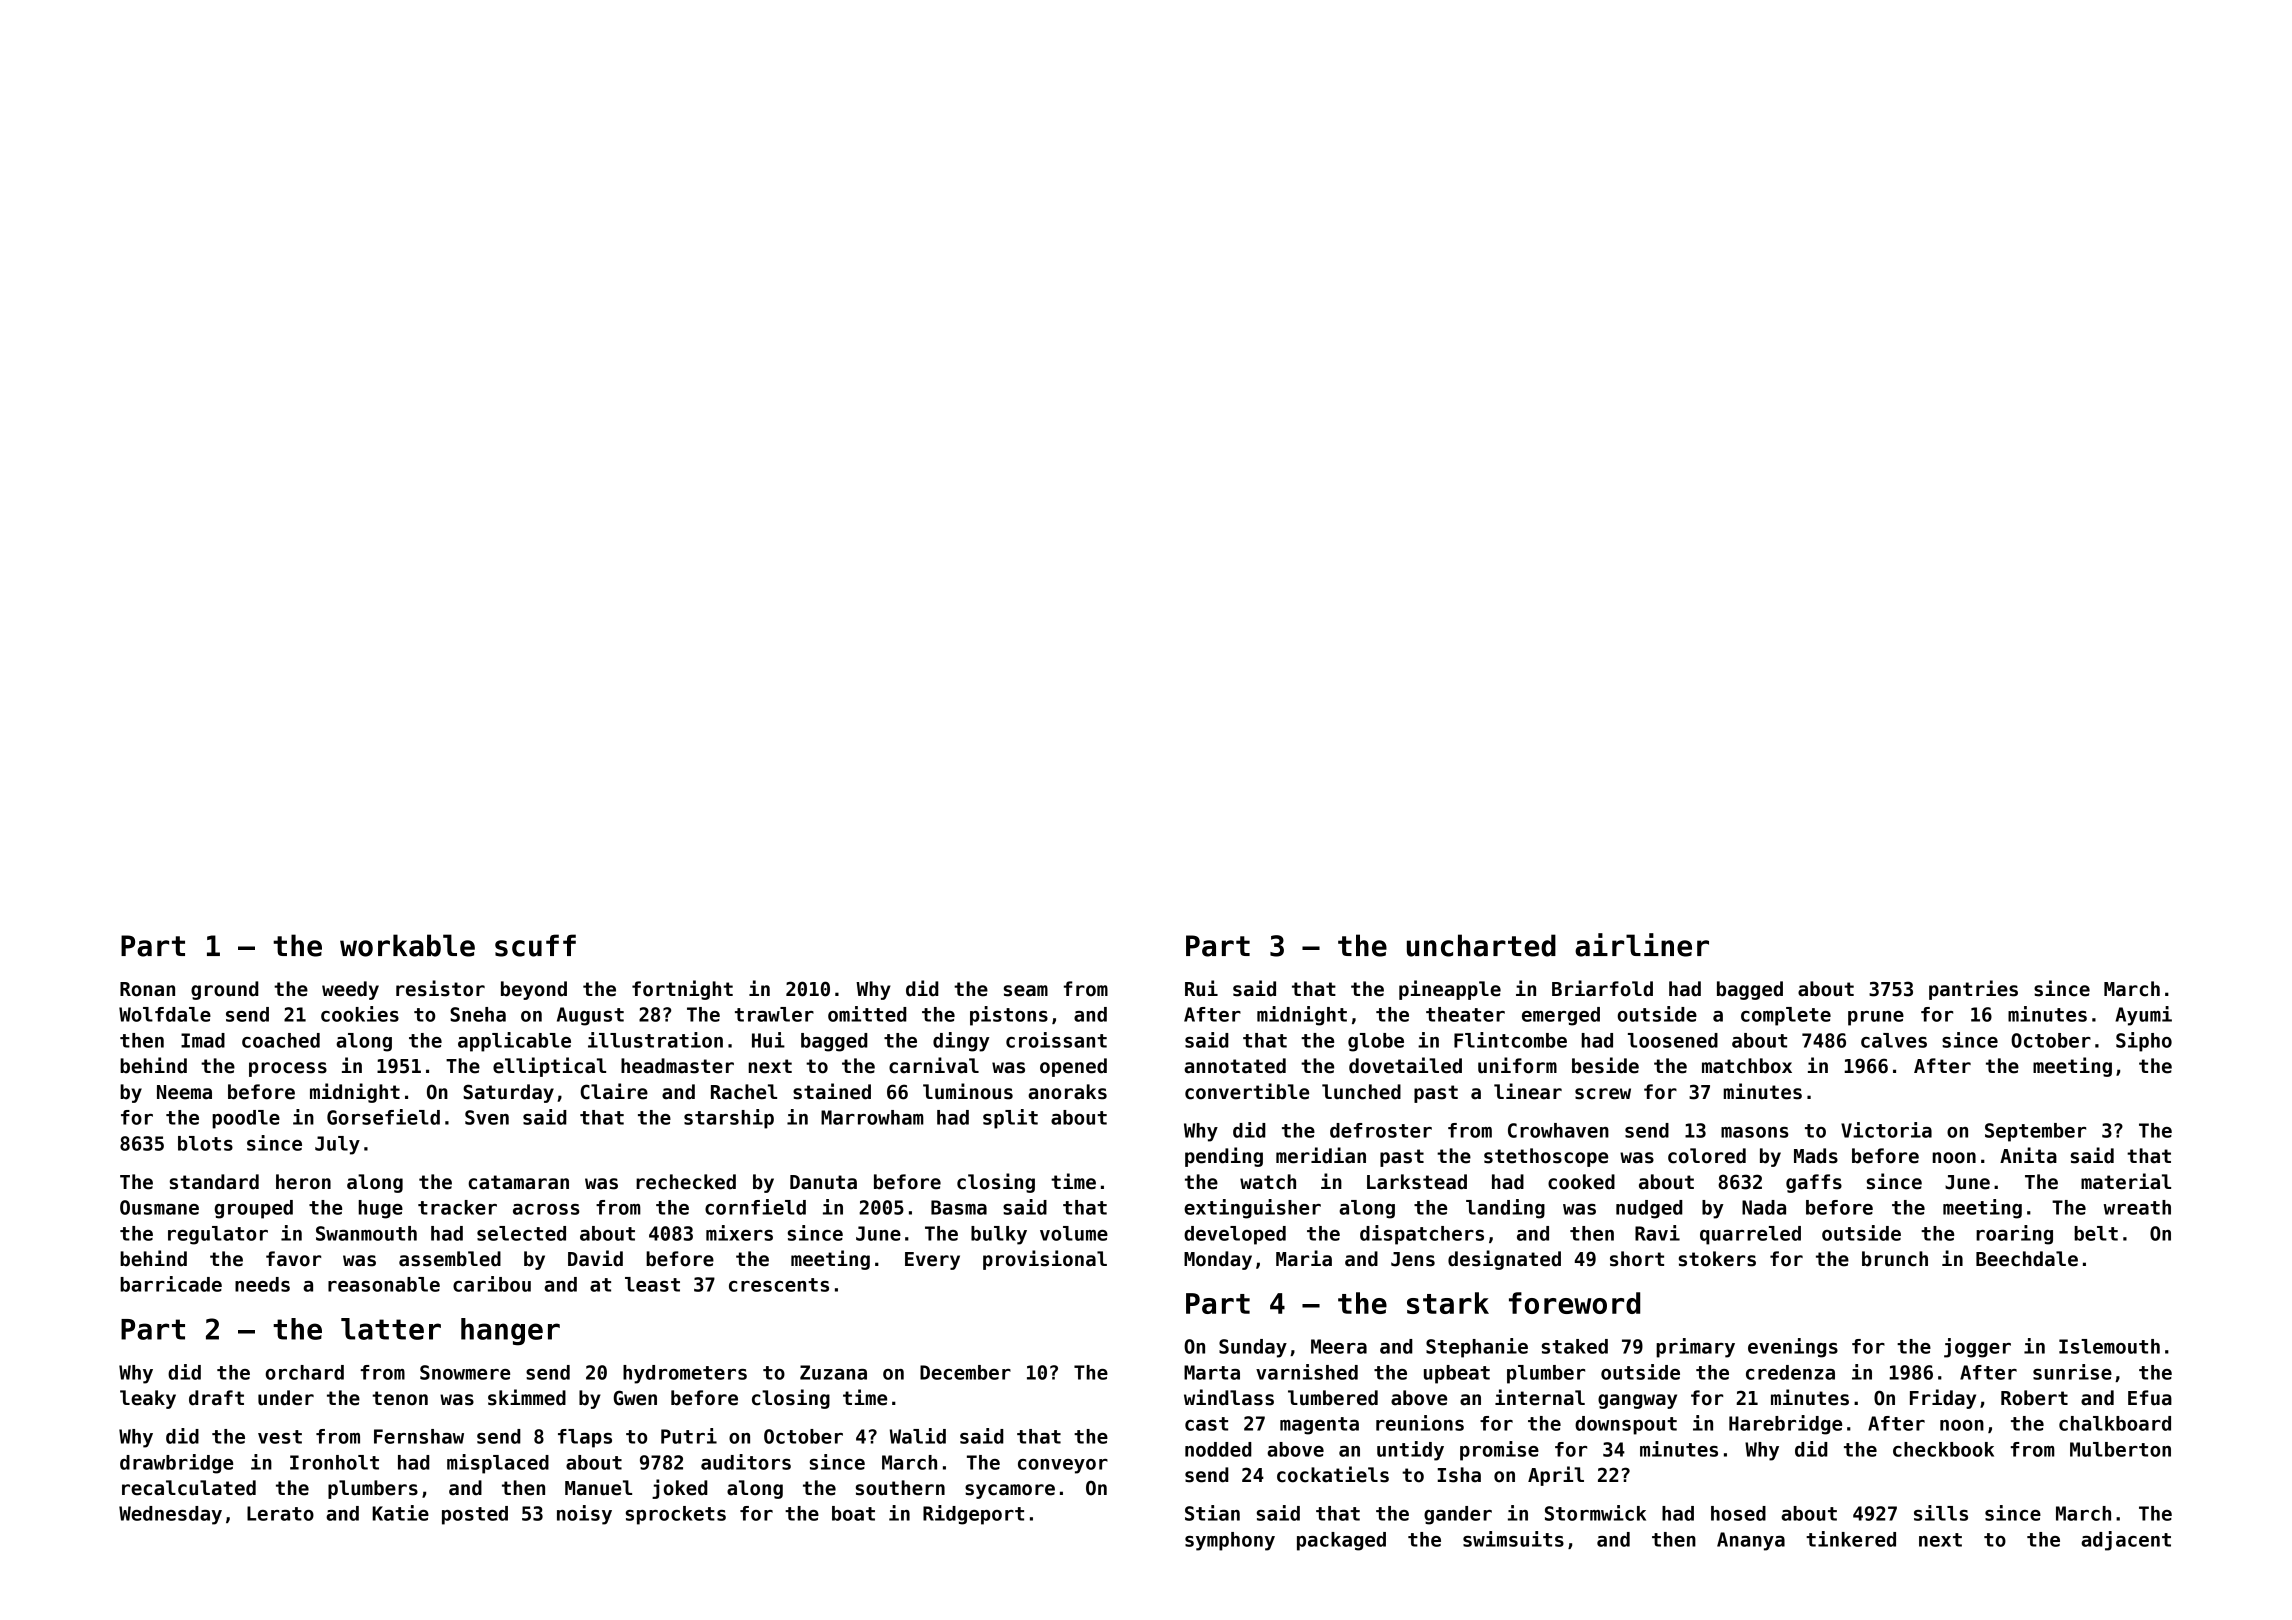 This document has height=1620, width=2292. I want to click on workable, so click(407, 945).
